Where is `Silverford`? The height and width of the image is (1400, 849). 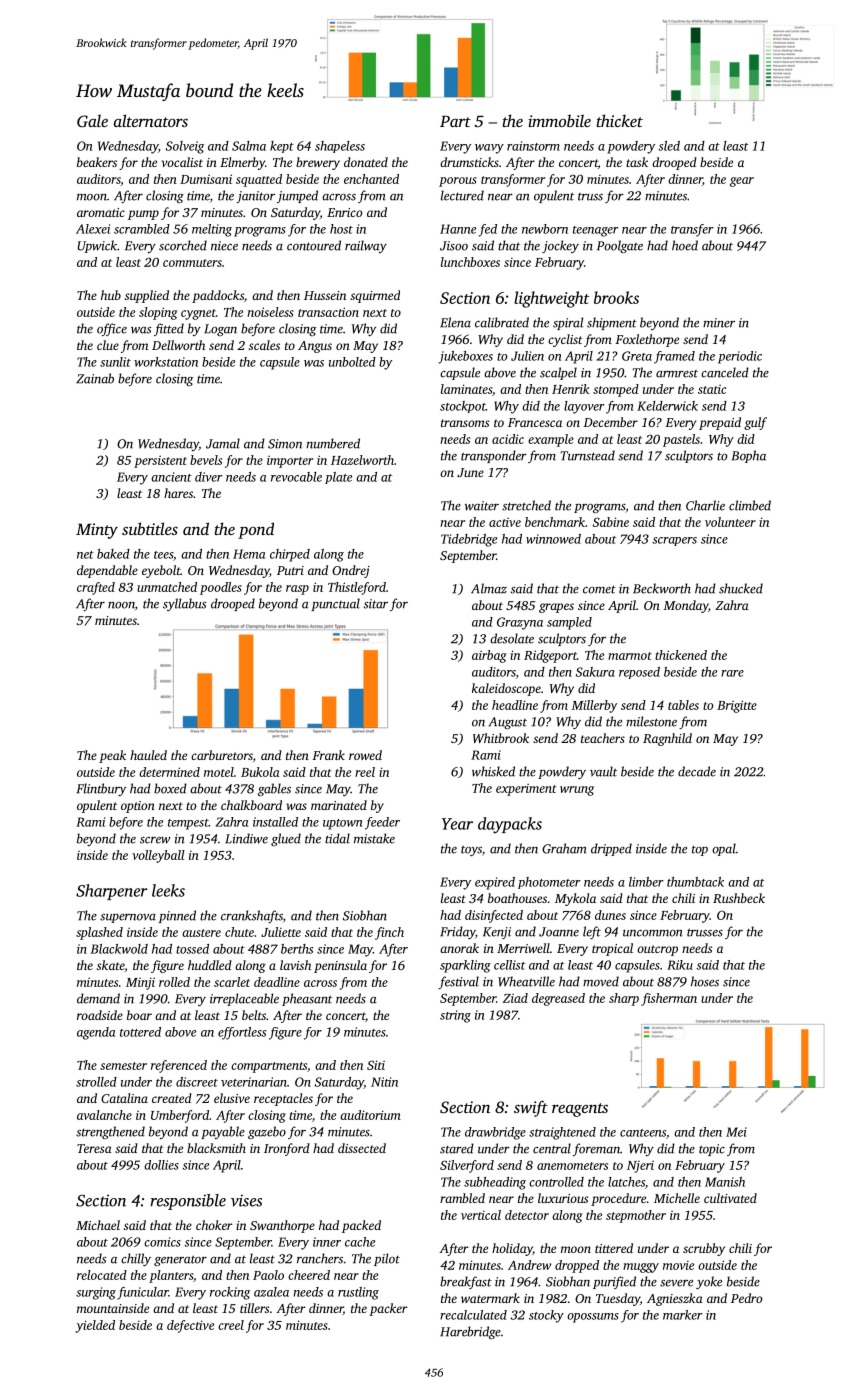 Silverford is located at coordinates (467, 1166).
